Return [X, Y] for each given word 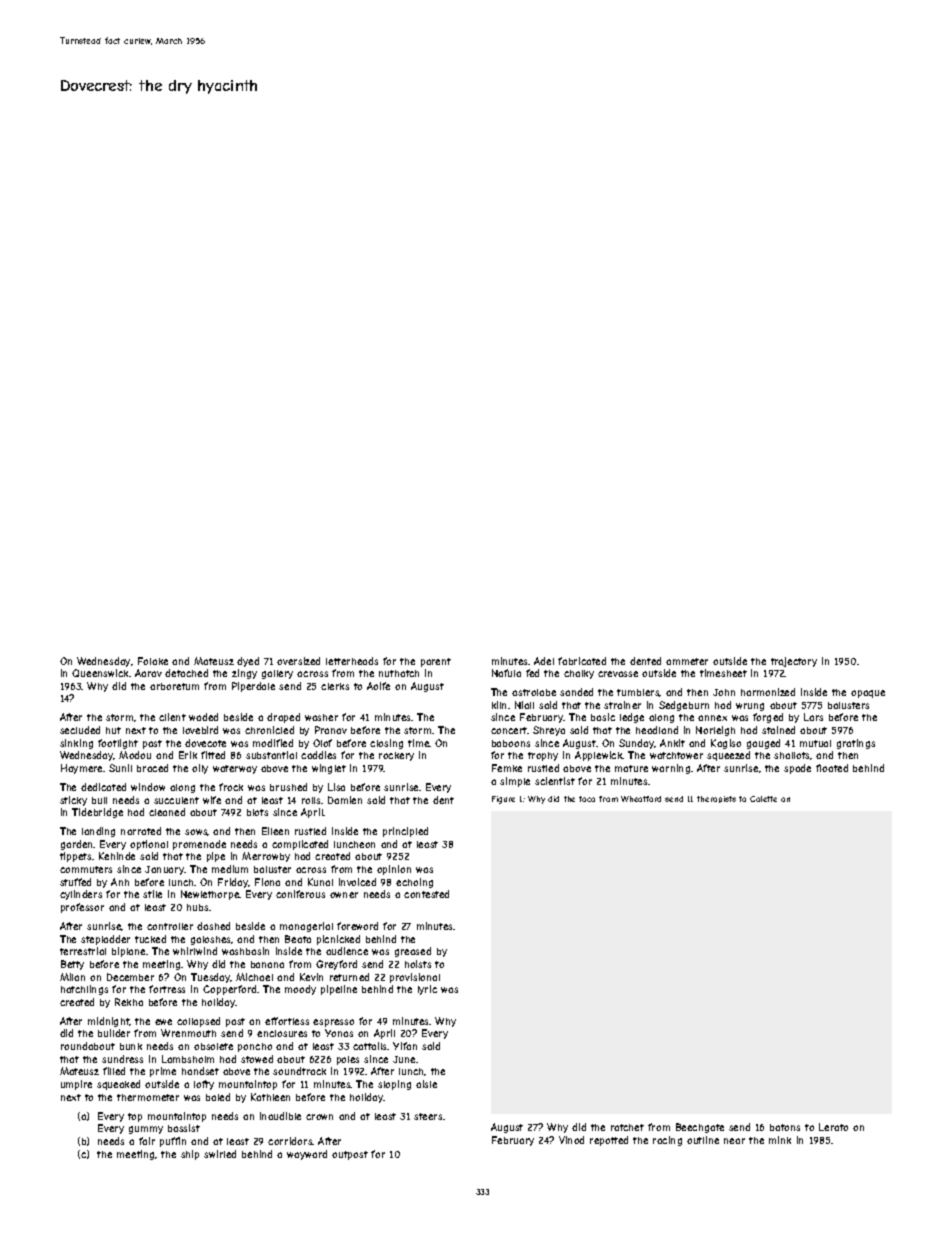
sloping [394, 1085]
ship [190, 1155]
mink [780, 1140]
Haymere [81, 769]
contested [426, 894]
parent [436, 662]
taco [587, 799]
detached [186, 673]
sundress [122, 1059]
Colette [763, 799]
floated [832, 768]
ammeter [687, 661]
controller [170, 926]
